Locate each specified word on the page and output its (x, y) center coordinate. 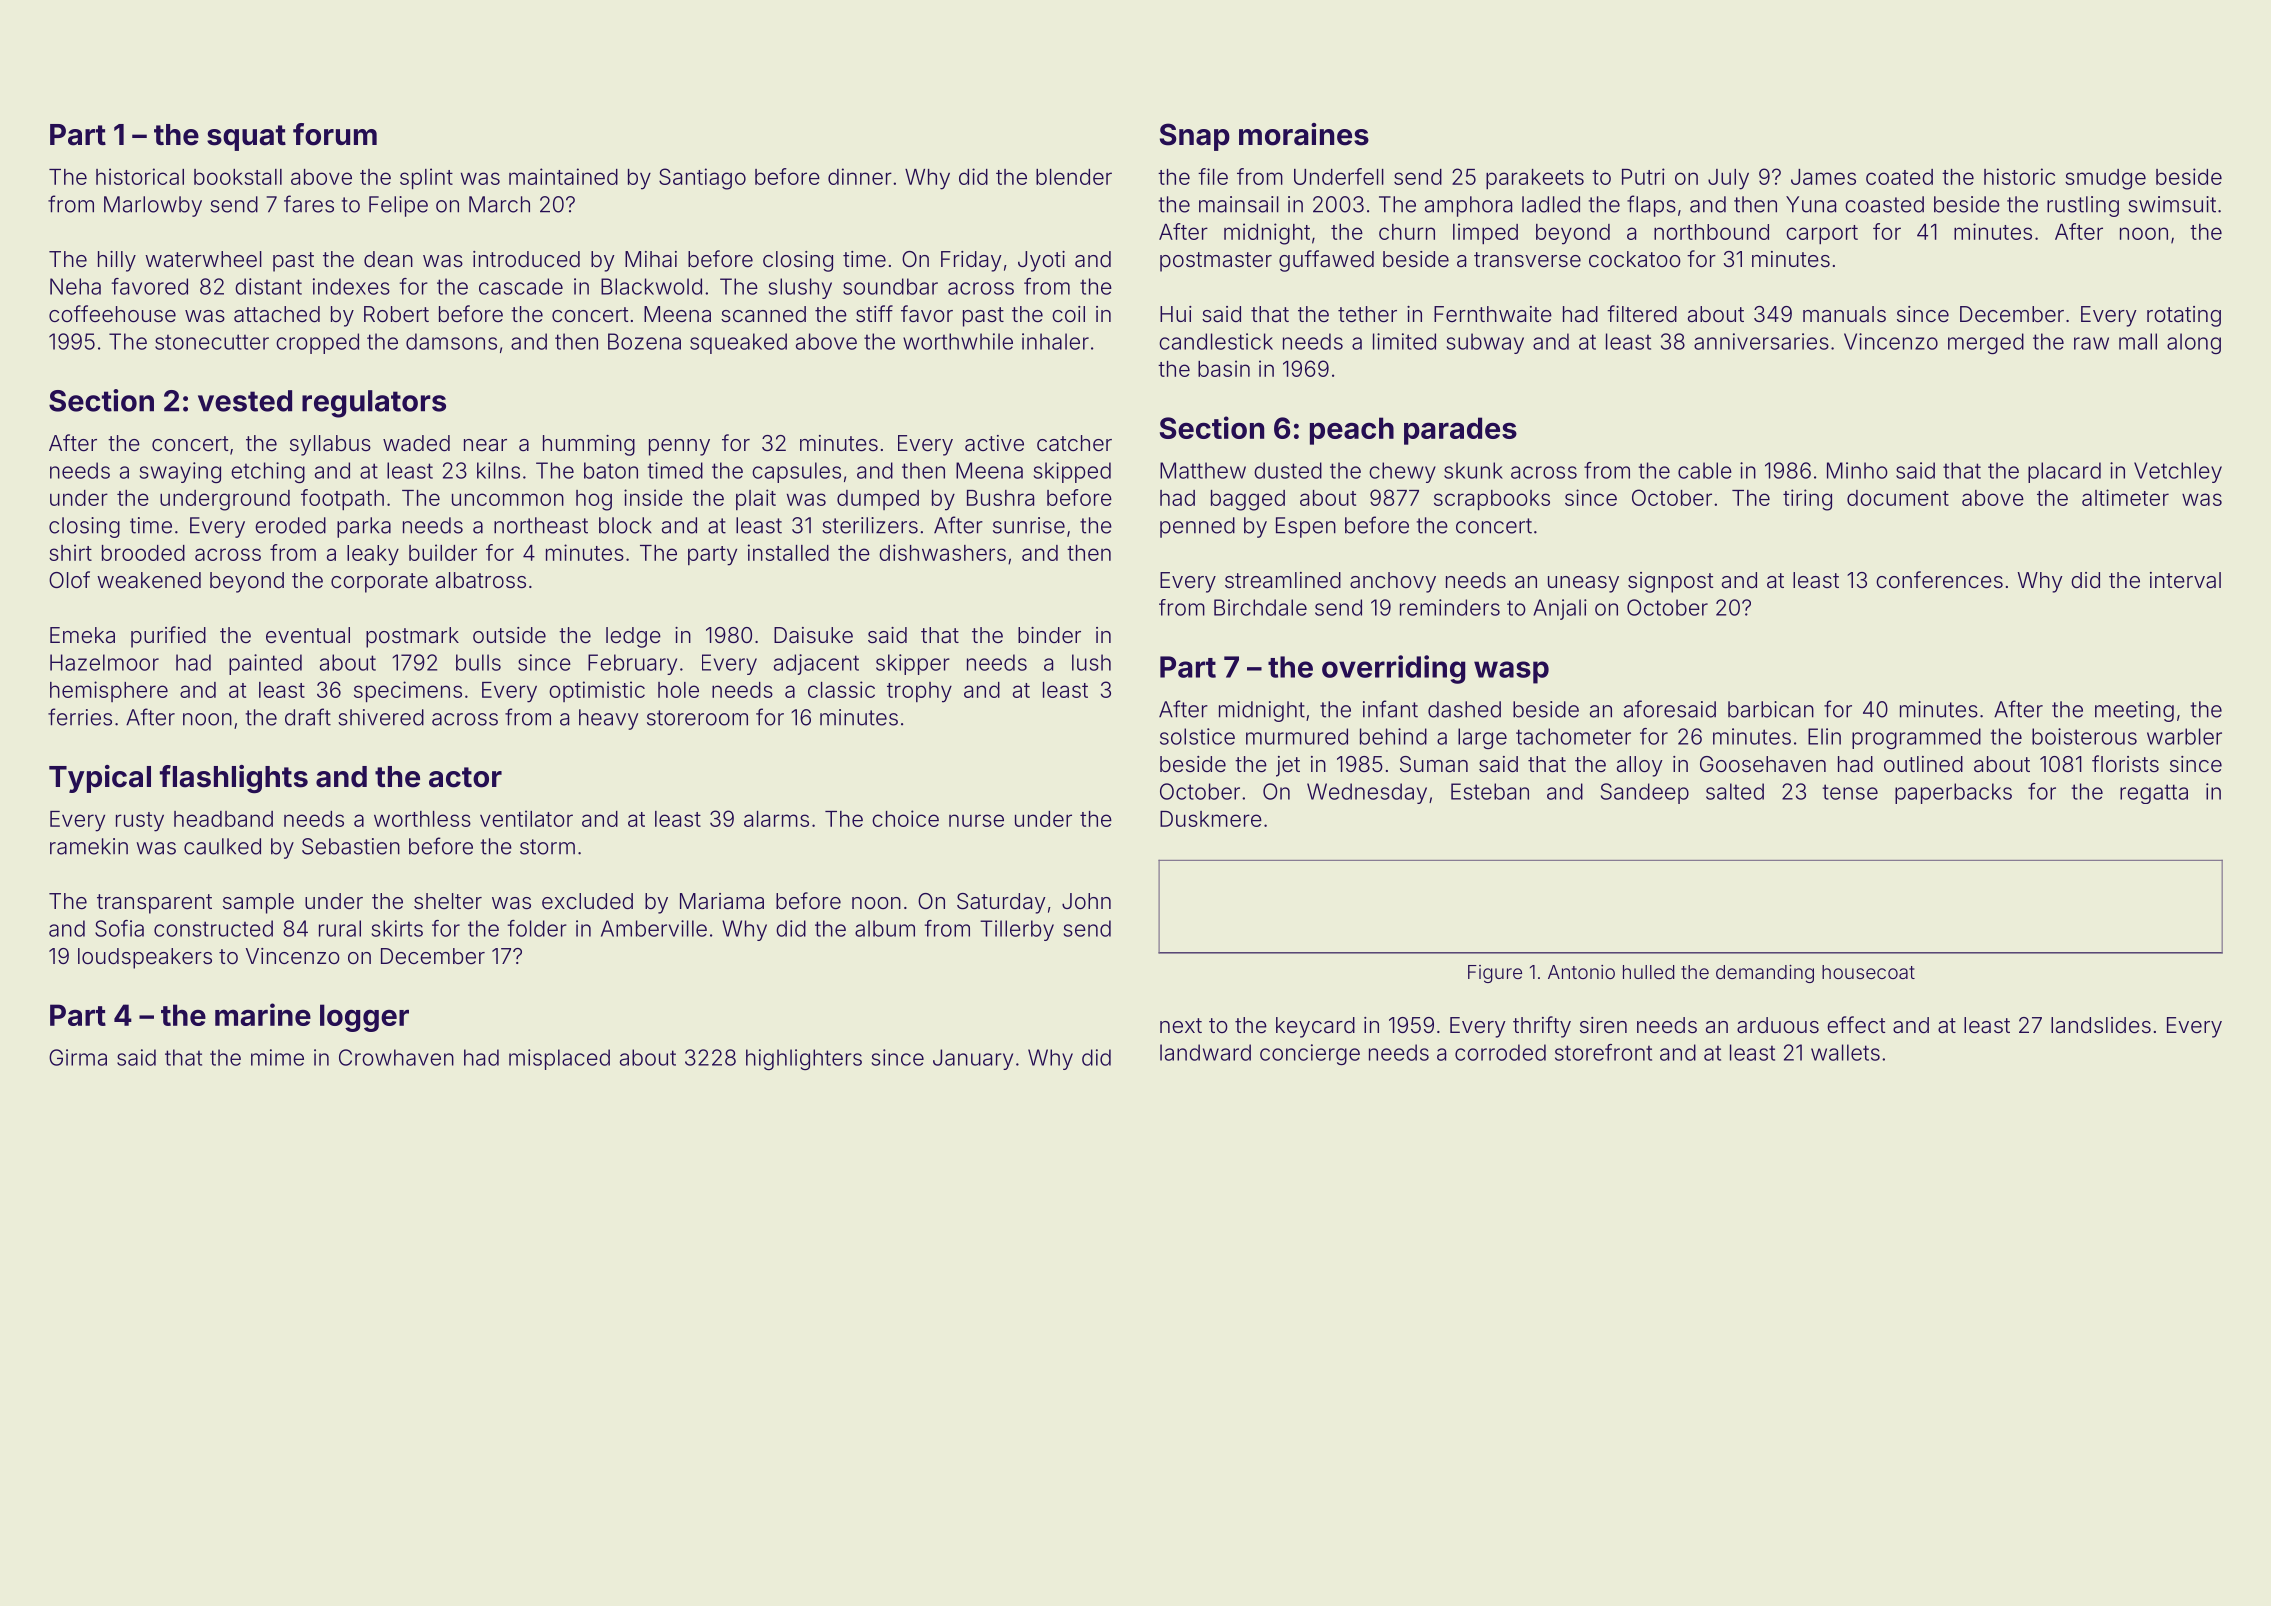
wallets (1845, 1052)
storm (547, 847)
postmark (412, 637)
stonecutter (212, 342)
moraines (1304, 134)
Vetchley (2178, 472)
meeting (2134, 711)
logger (364, 1018)
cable (1705, 470)
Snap (1195, 137)
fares (309, 204)
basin (1224, 368)
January (973, 1059)
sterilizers (870, 525)
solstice (1197, 736)
